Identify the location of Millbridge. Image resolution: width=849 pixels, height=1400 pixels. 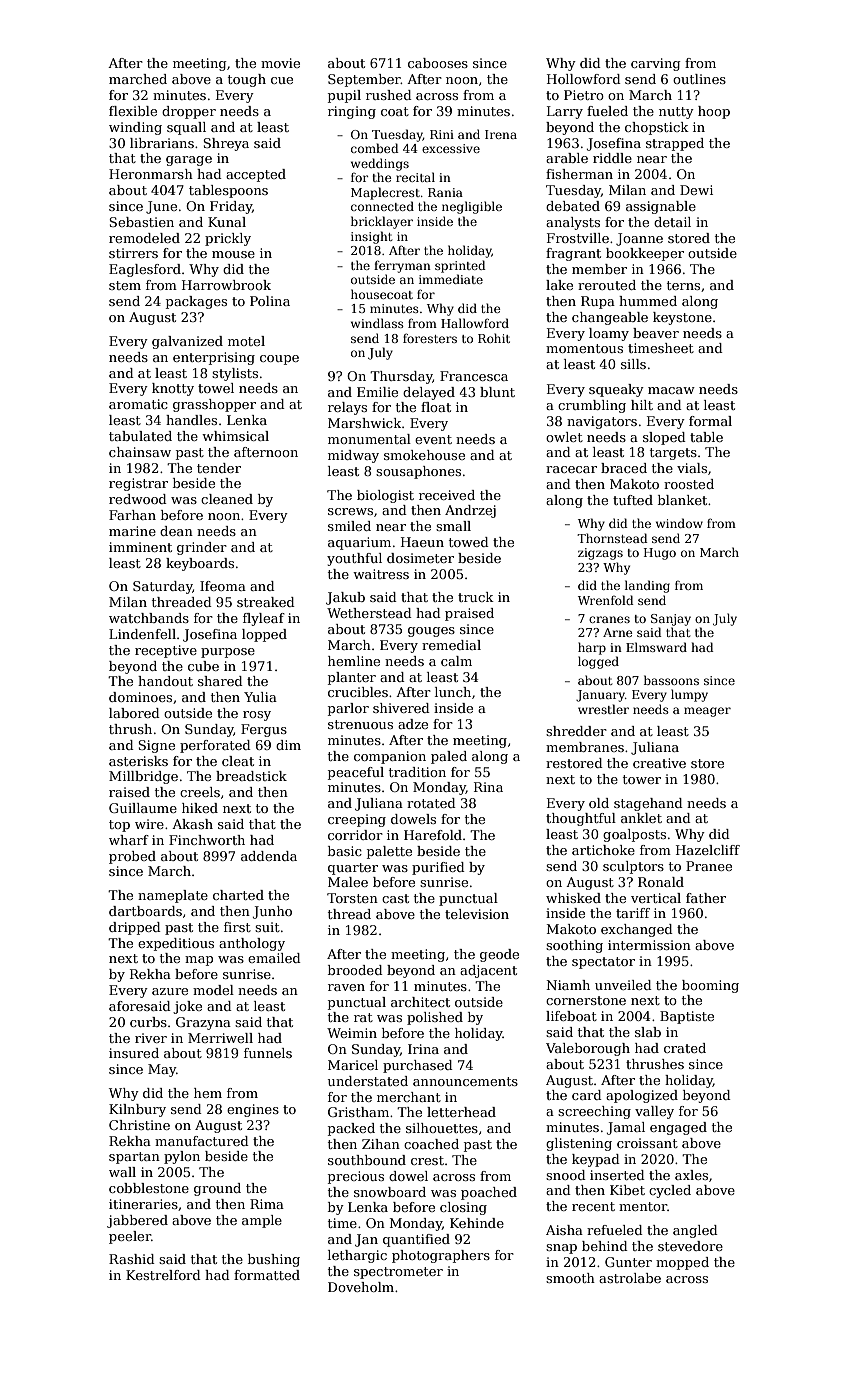
(143, 777).
